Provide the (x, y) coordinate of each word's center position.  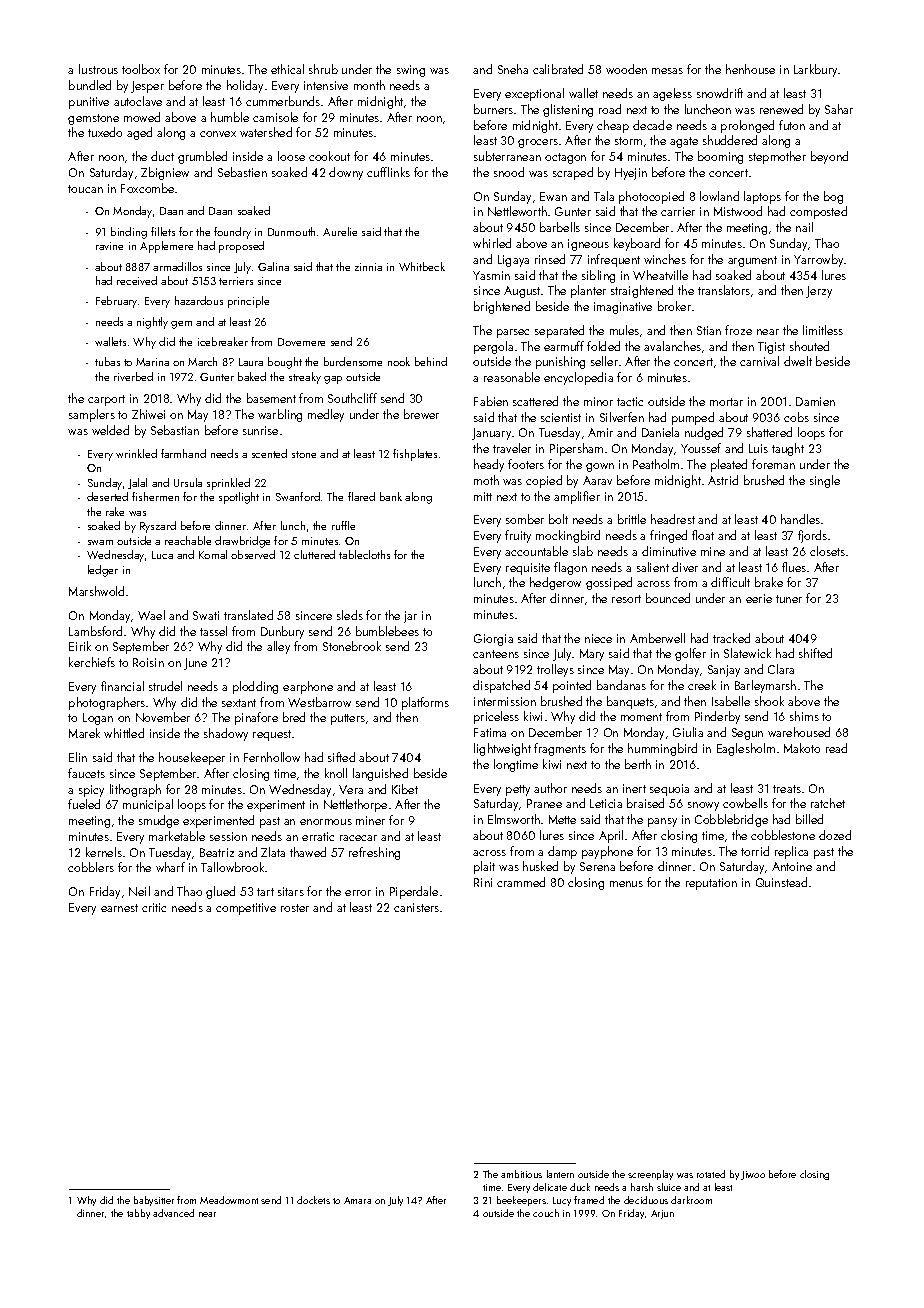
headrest (673, 519)
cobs (796, 417)
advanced (173, 1213)
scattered (535, 401)
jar (410, 617)
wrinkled (136, 453)
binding (129, 233)
